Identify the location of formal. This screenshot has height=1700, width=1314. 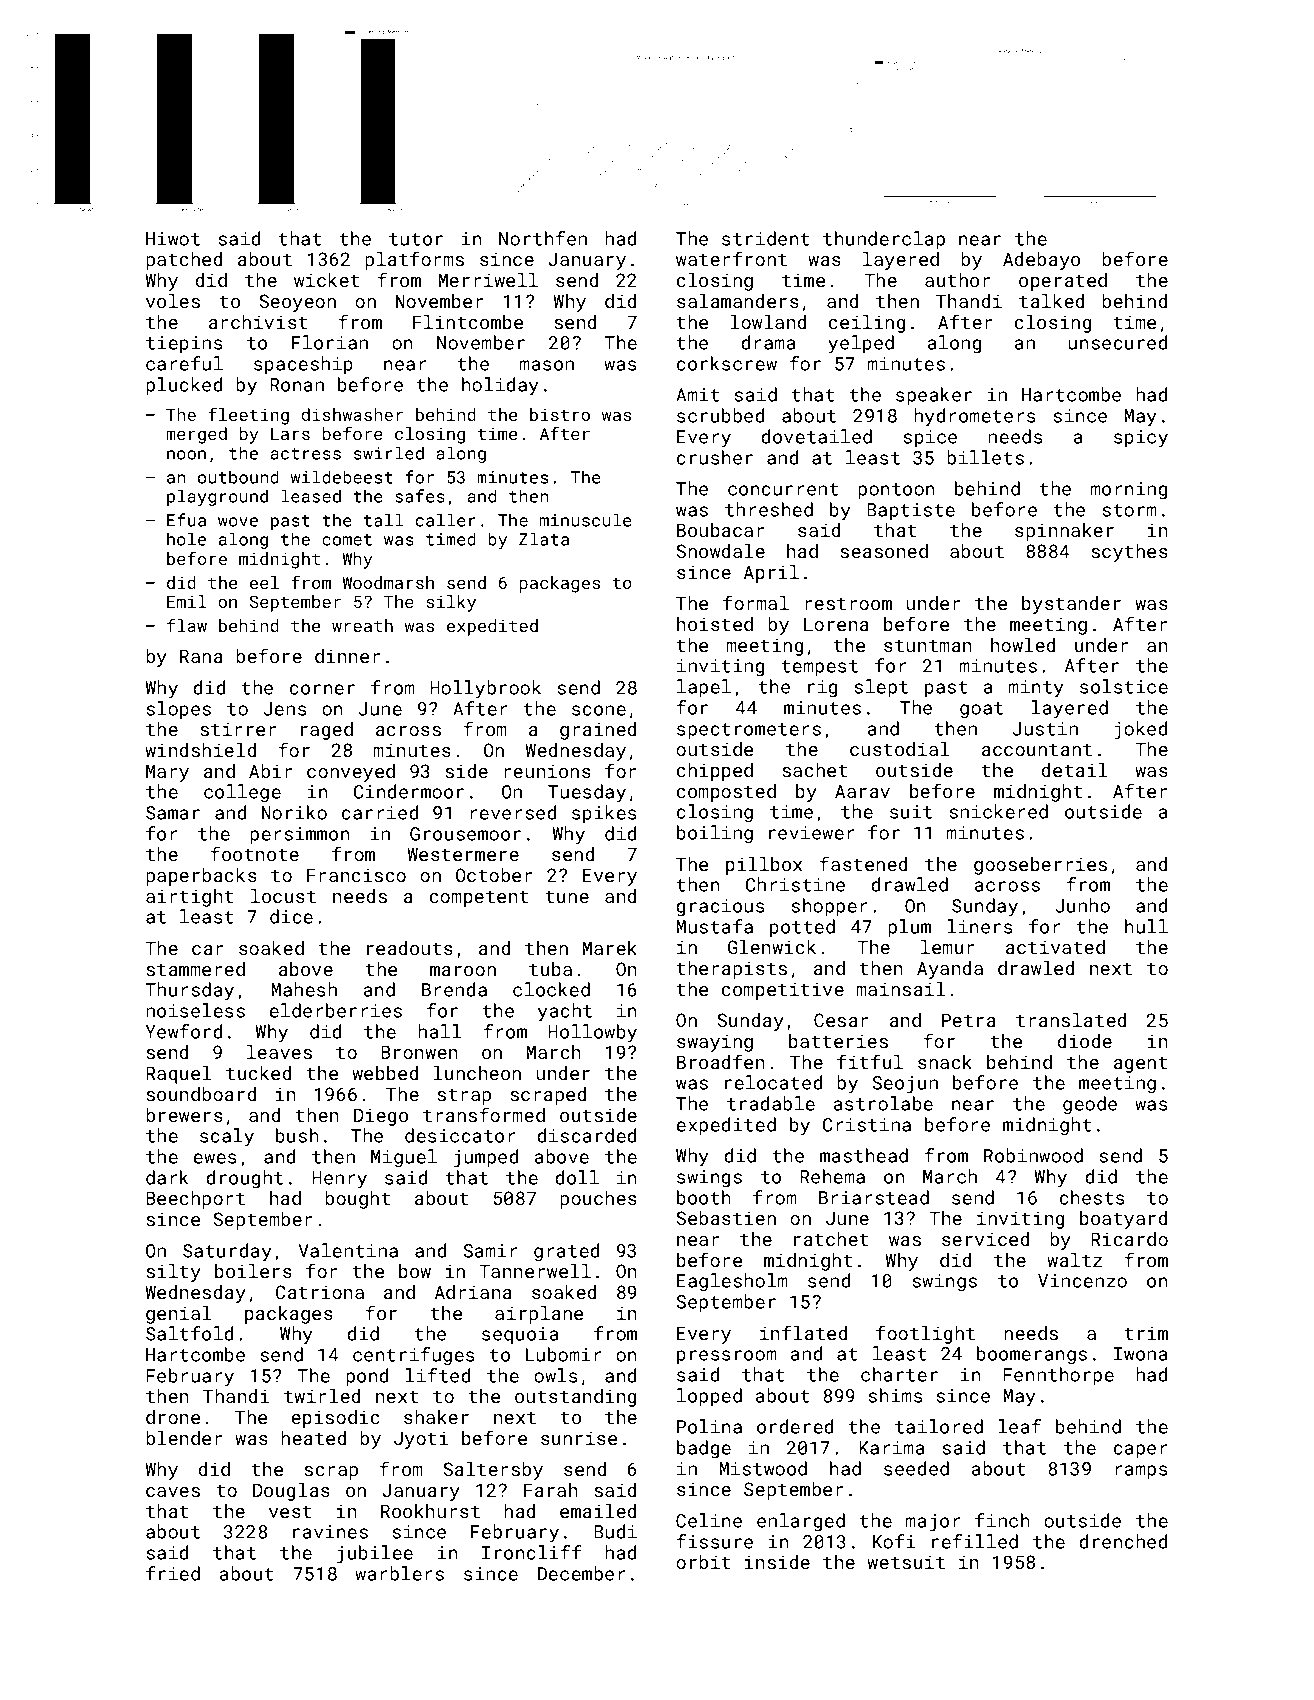
(756, 602).
